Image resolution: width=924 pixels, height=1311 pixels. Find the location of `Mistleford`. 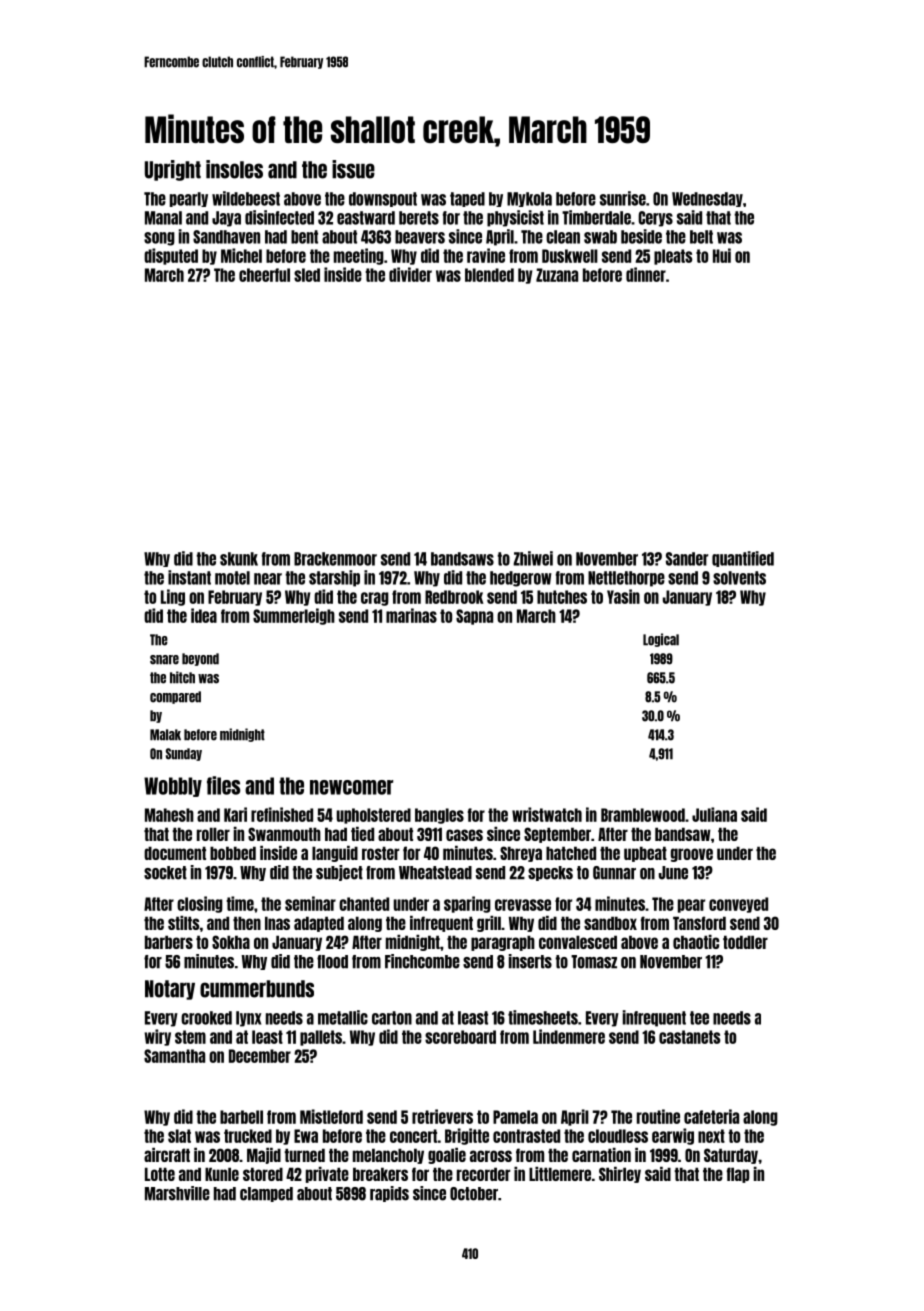

Mistleford is located at coordinates (331, 1116).
